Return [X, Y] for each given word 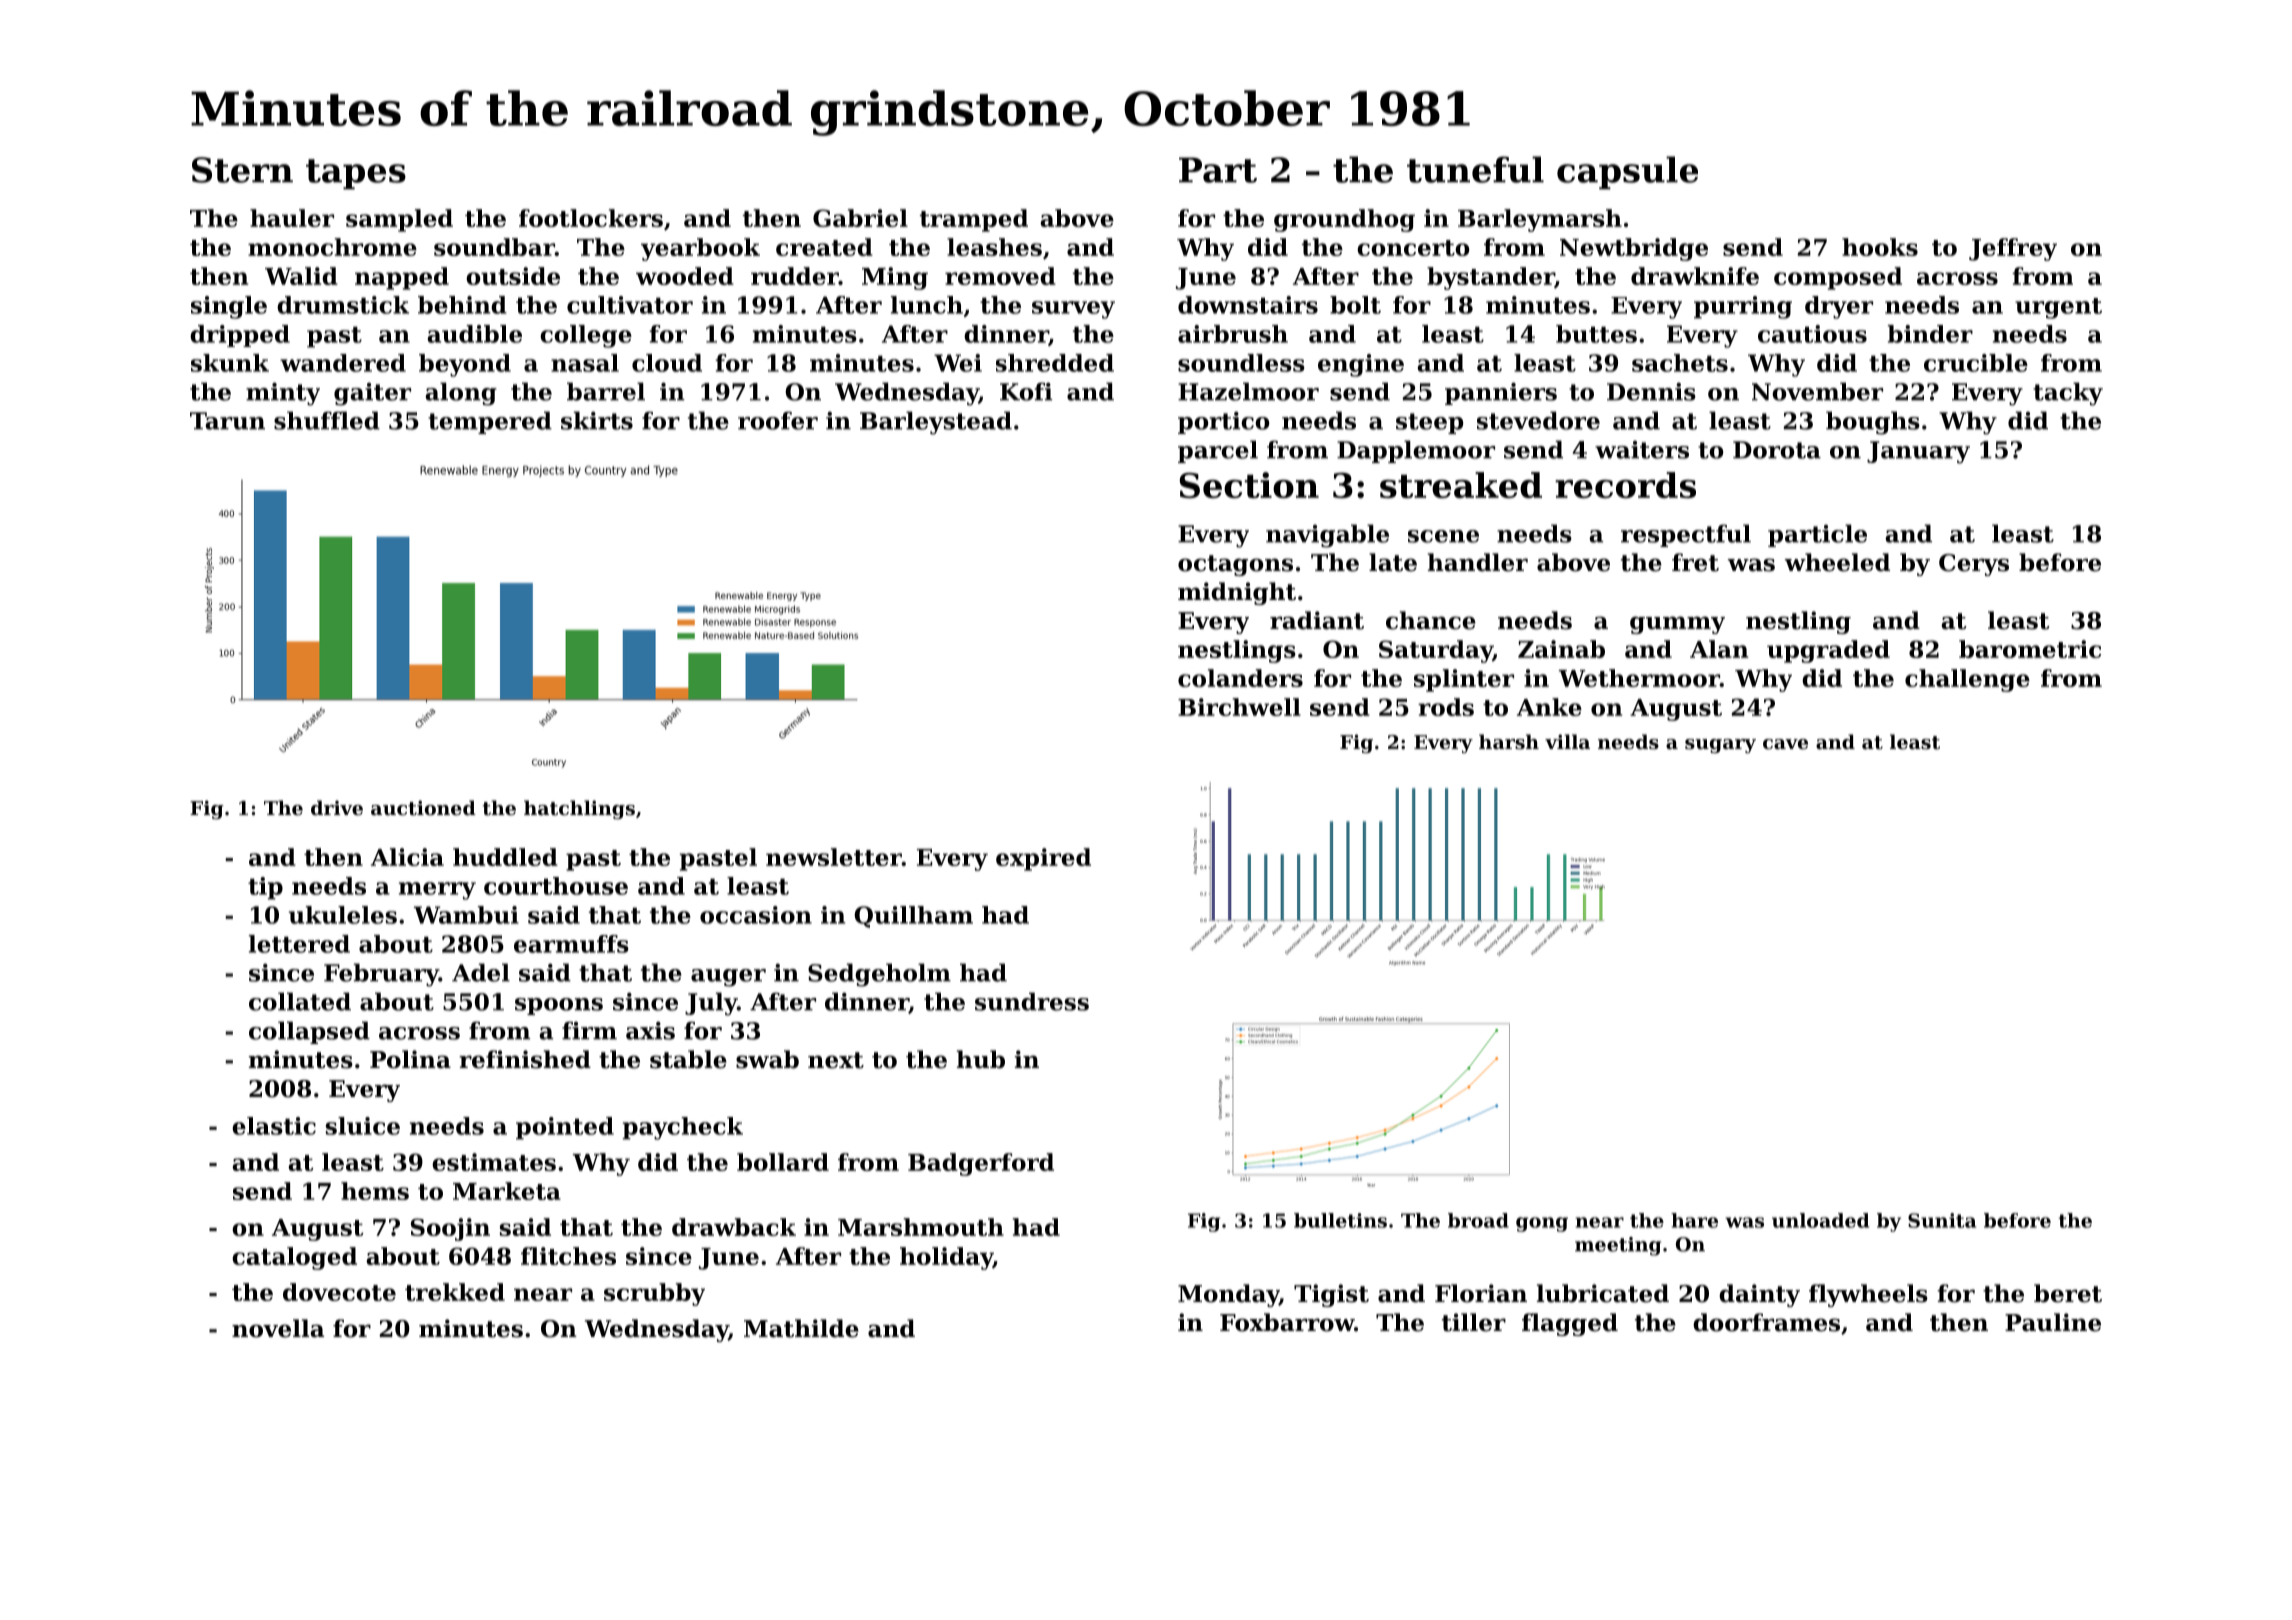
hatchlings [579, 809]
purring [1743, 307]
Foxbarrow [1287, 1322]
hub [981, 1059]
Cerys [1974, 565]
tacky [2068, 394]
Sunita [1942, 1220]
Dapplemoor [1416, 451]
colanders [1240, 678]
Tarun [227, 421]
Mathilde [801, 1328]
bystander [1491, 278]
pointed [565, 1128]
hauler [292, 218]
